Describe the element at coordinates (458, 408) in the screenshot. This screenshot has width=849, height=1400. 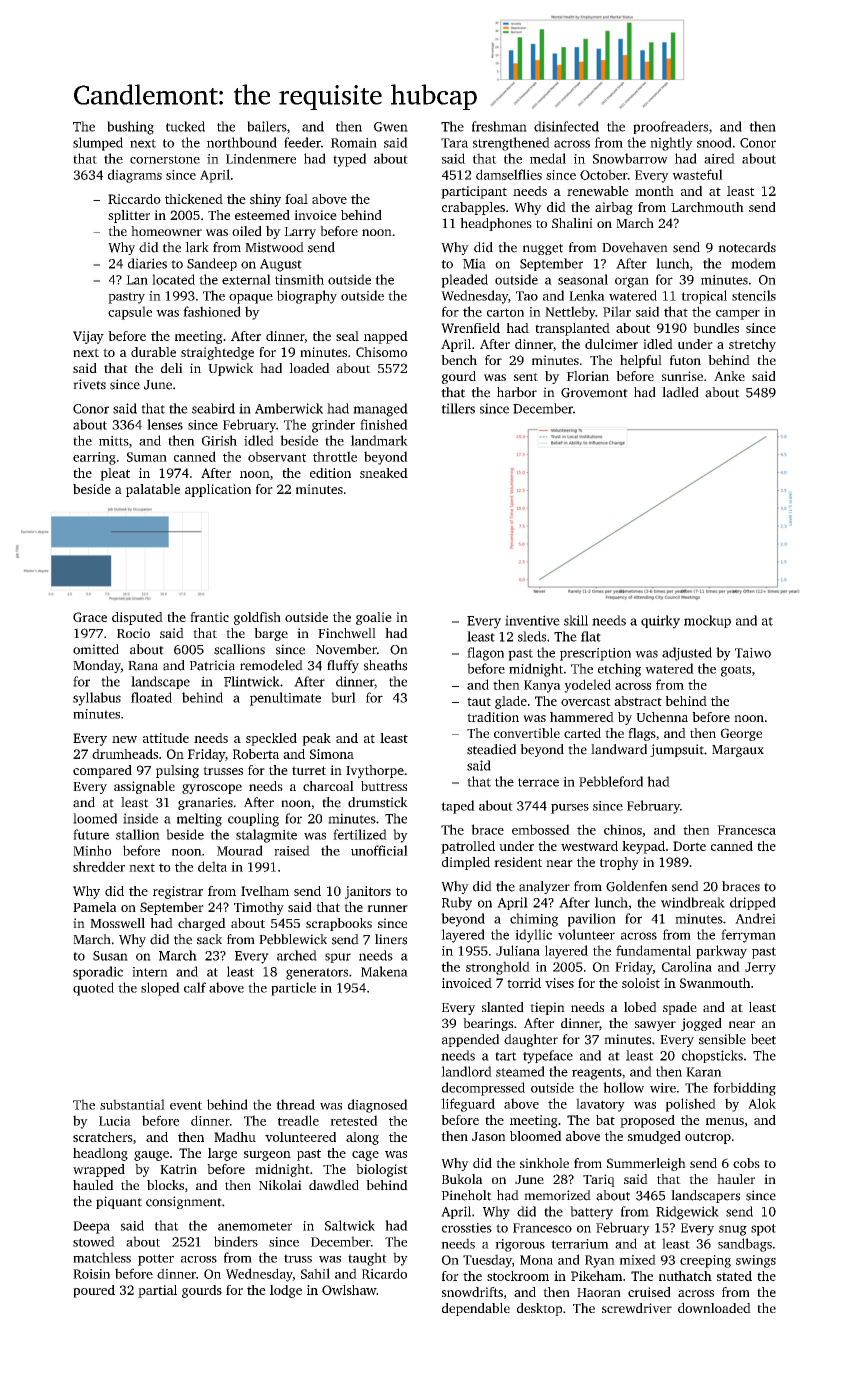
I see `tillers` at that location.
